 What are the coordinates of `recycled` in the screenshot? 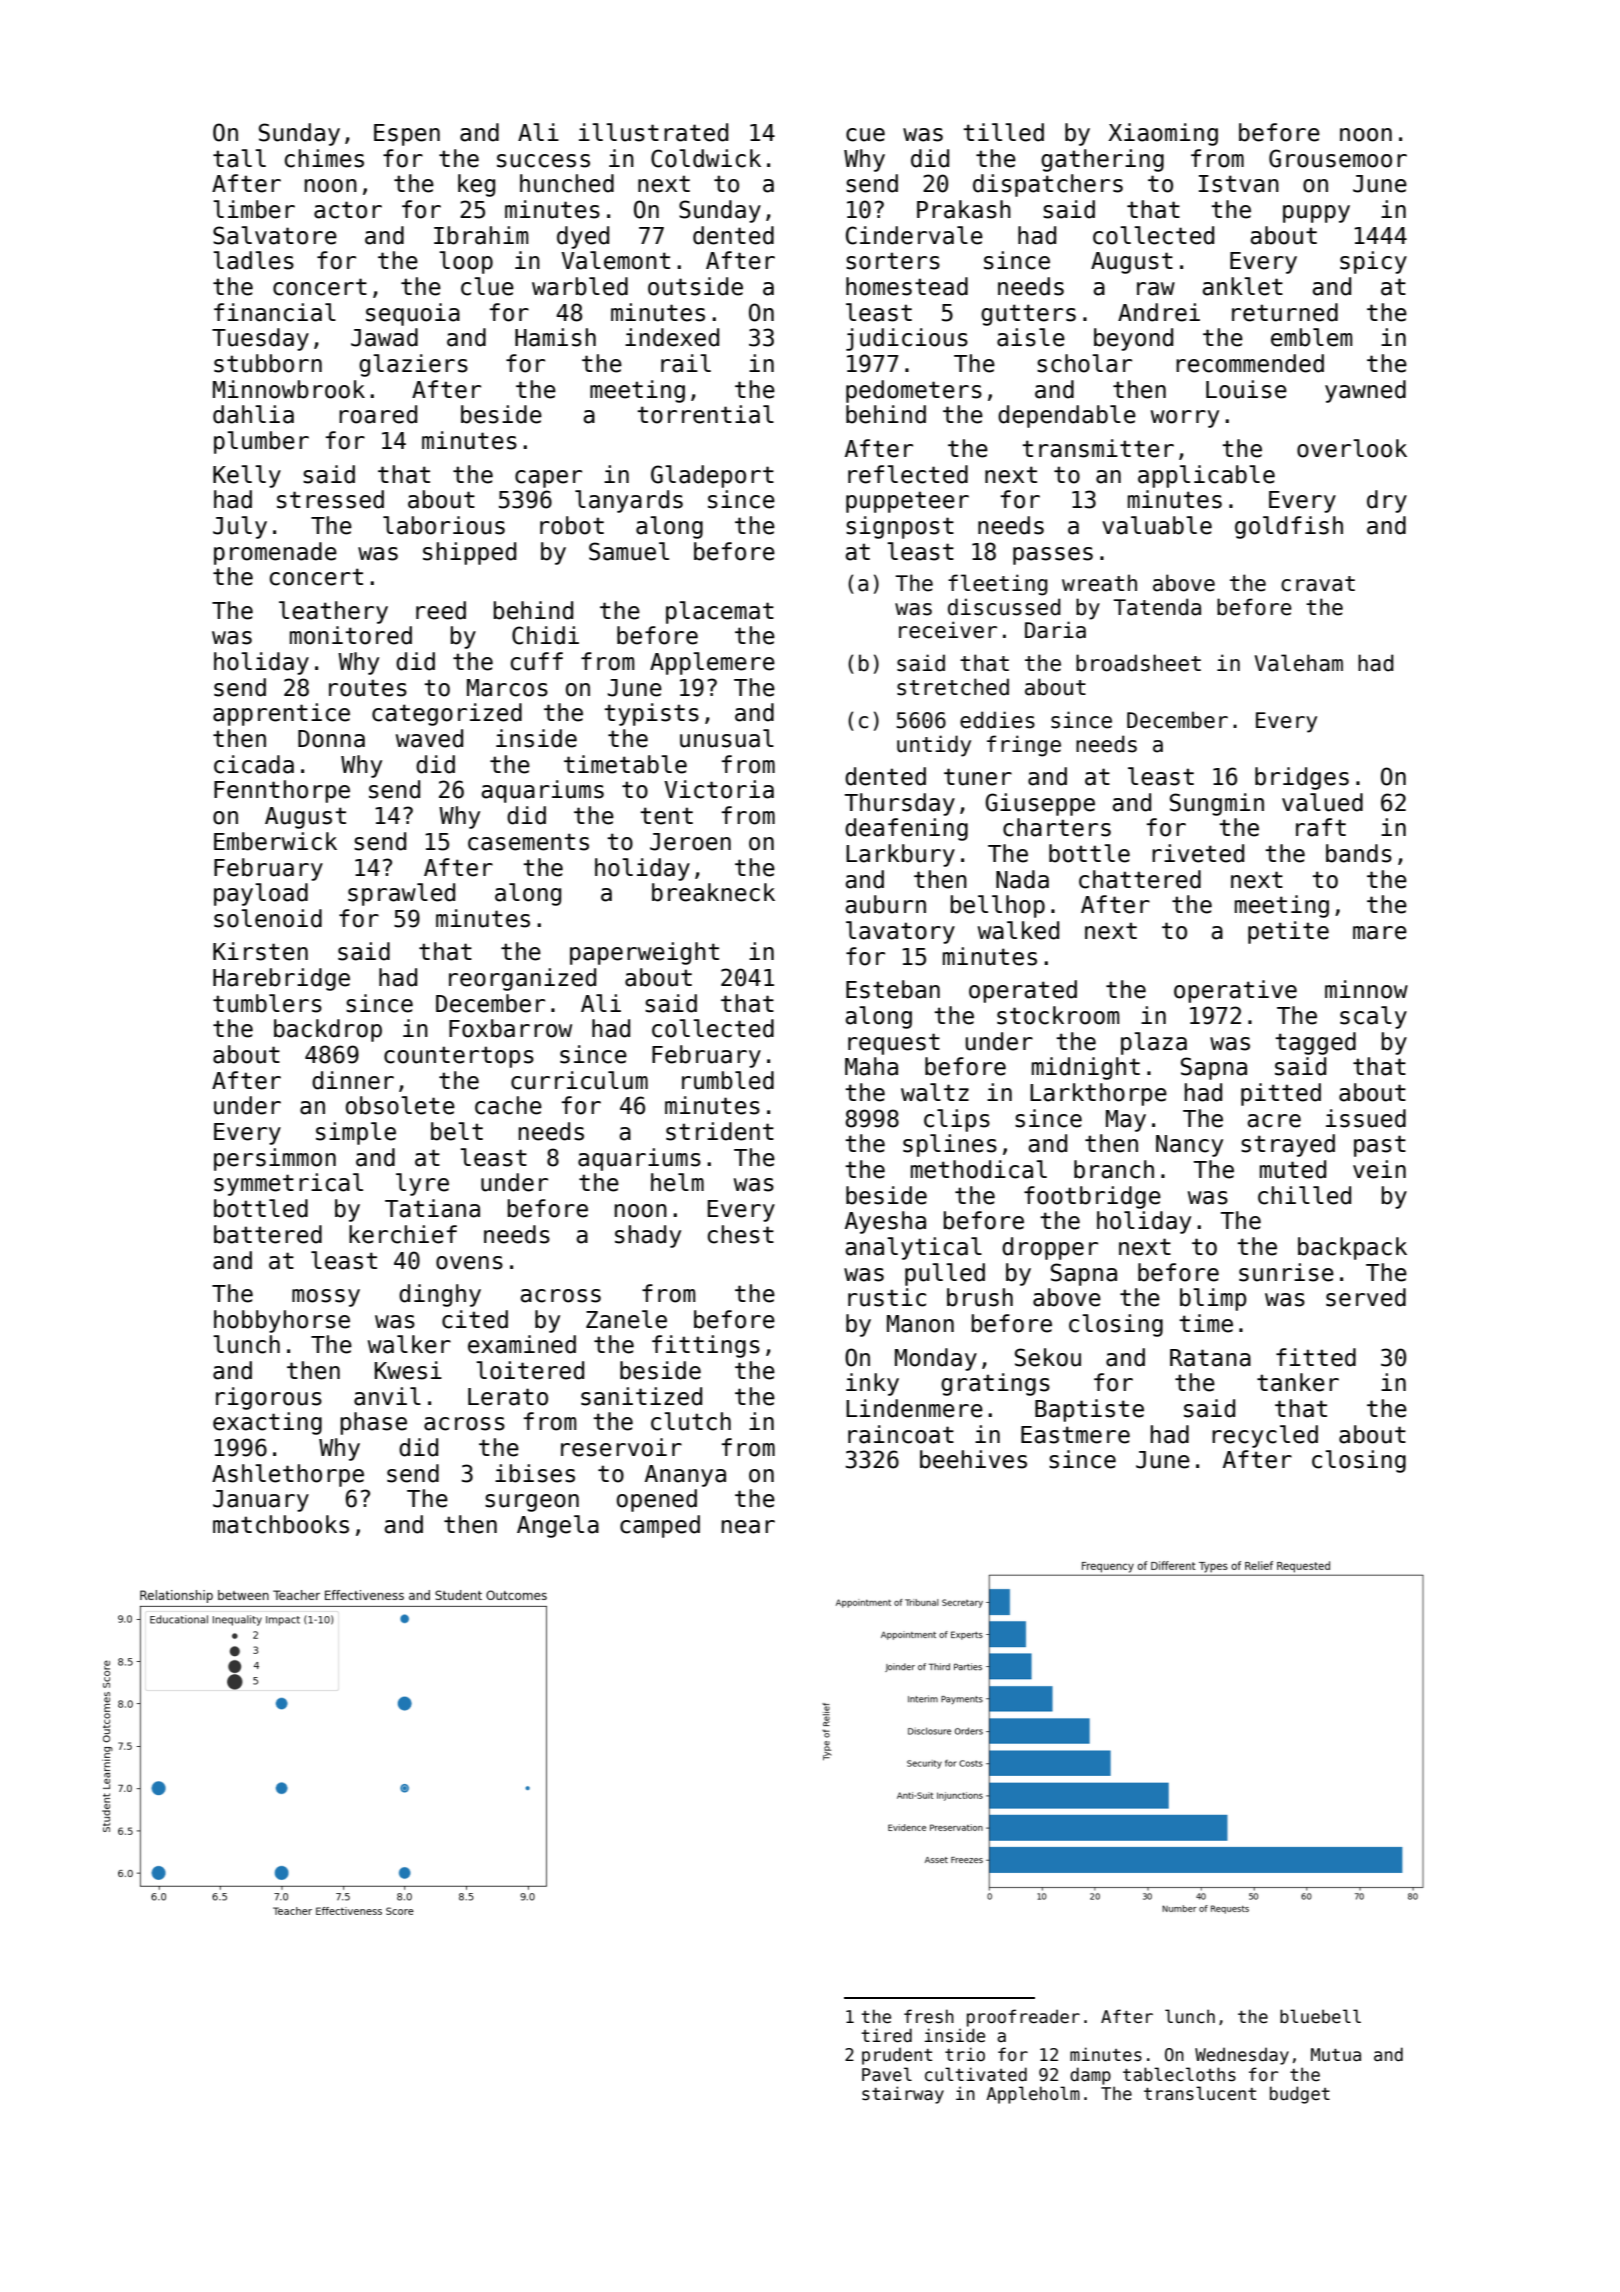 It's located at (1265, 1436).
